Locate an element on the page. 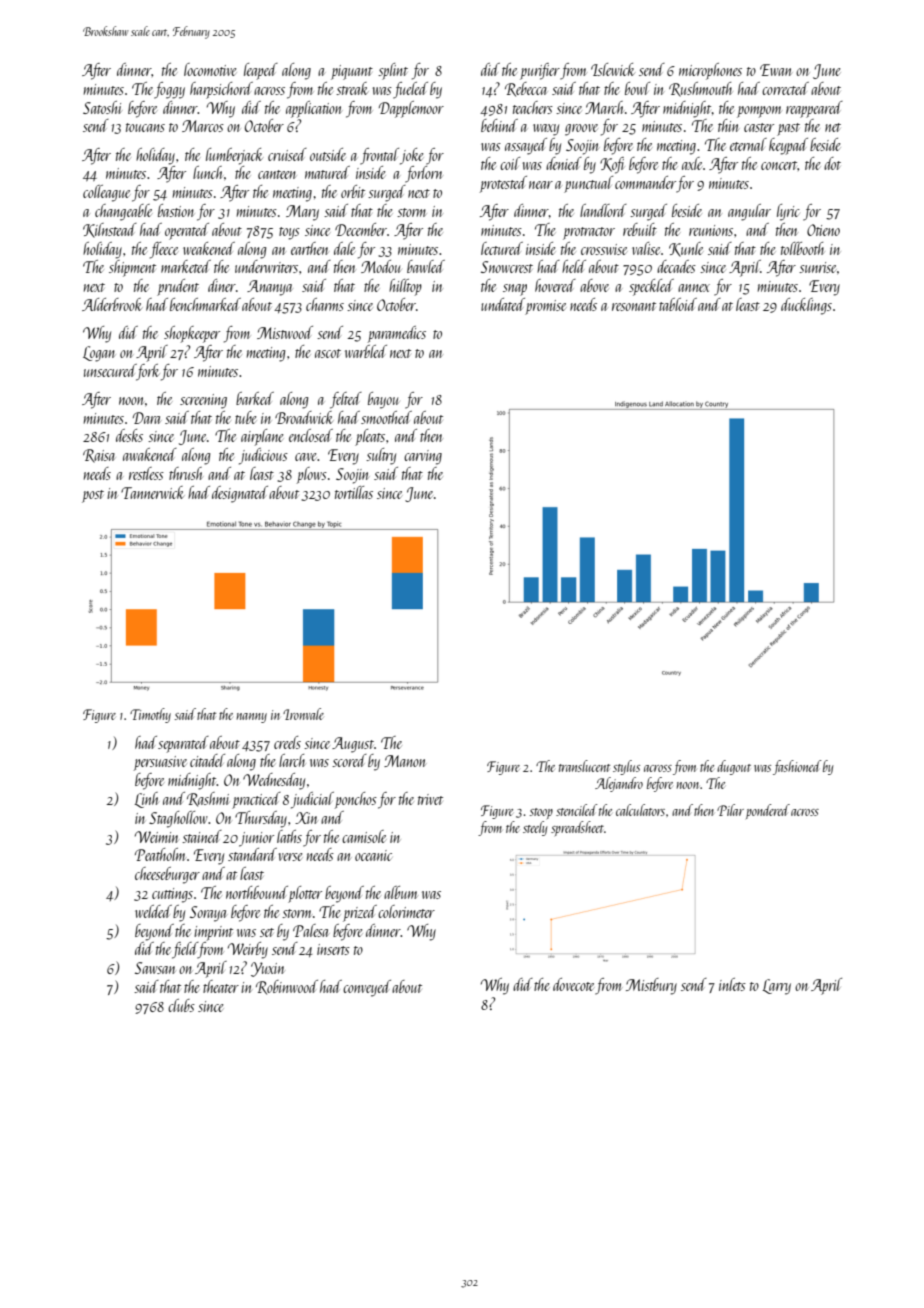 This page has height=1308, width=924. Tannerwick is located at coordinates (153, 492).
